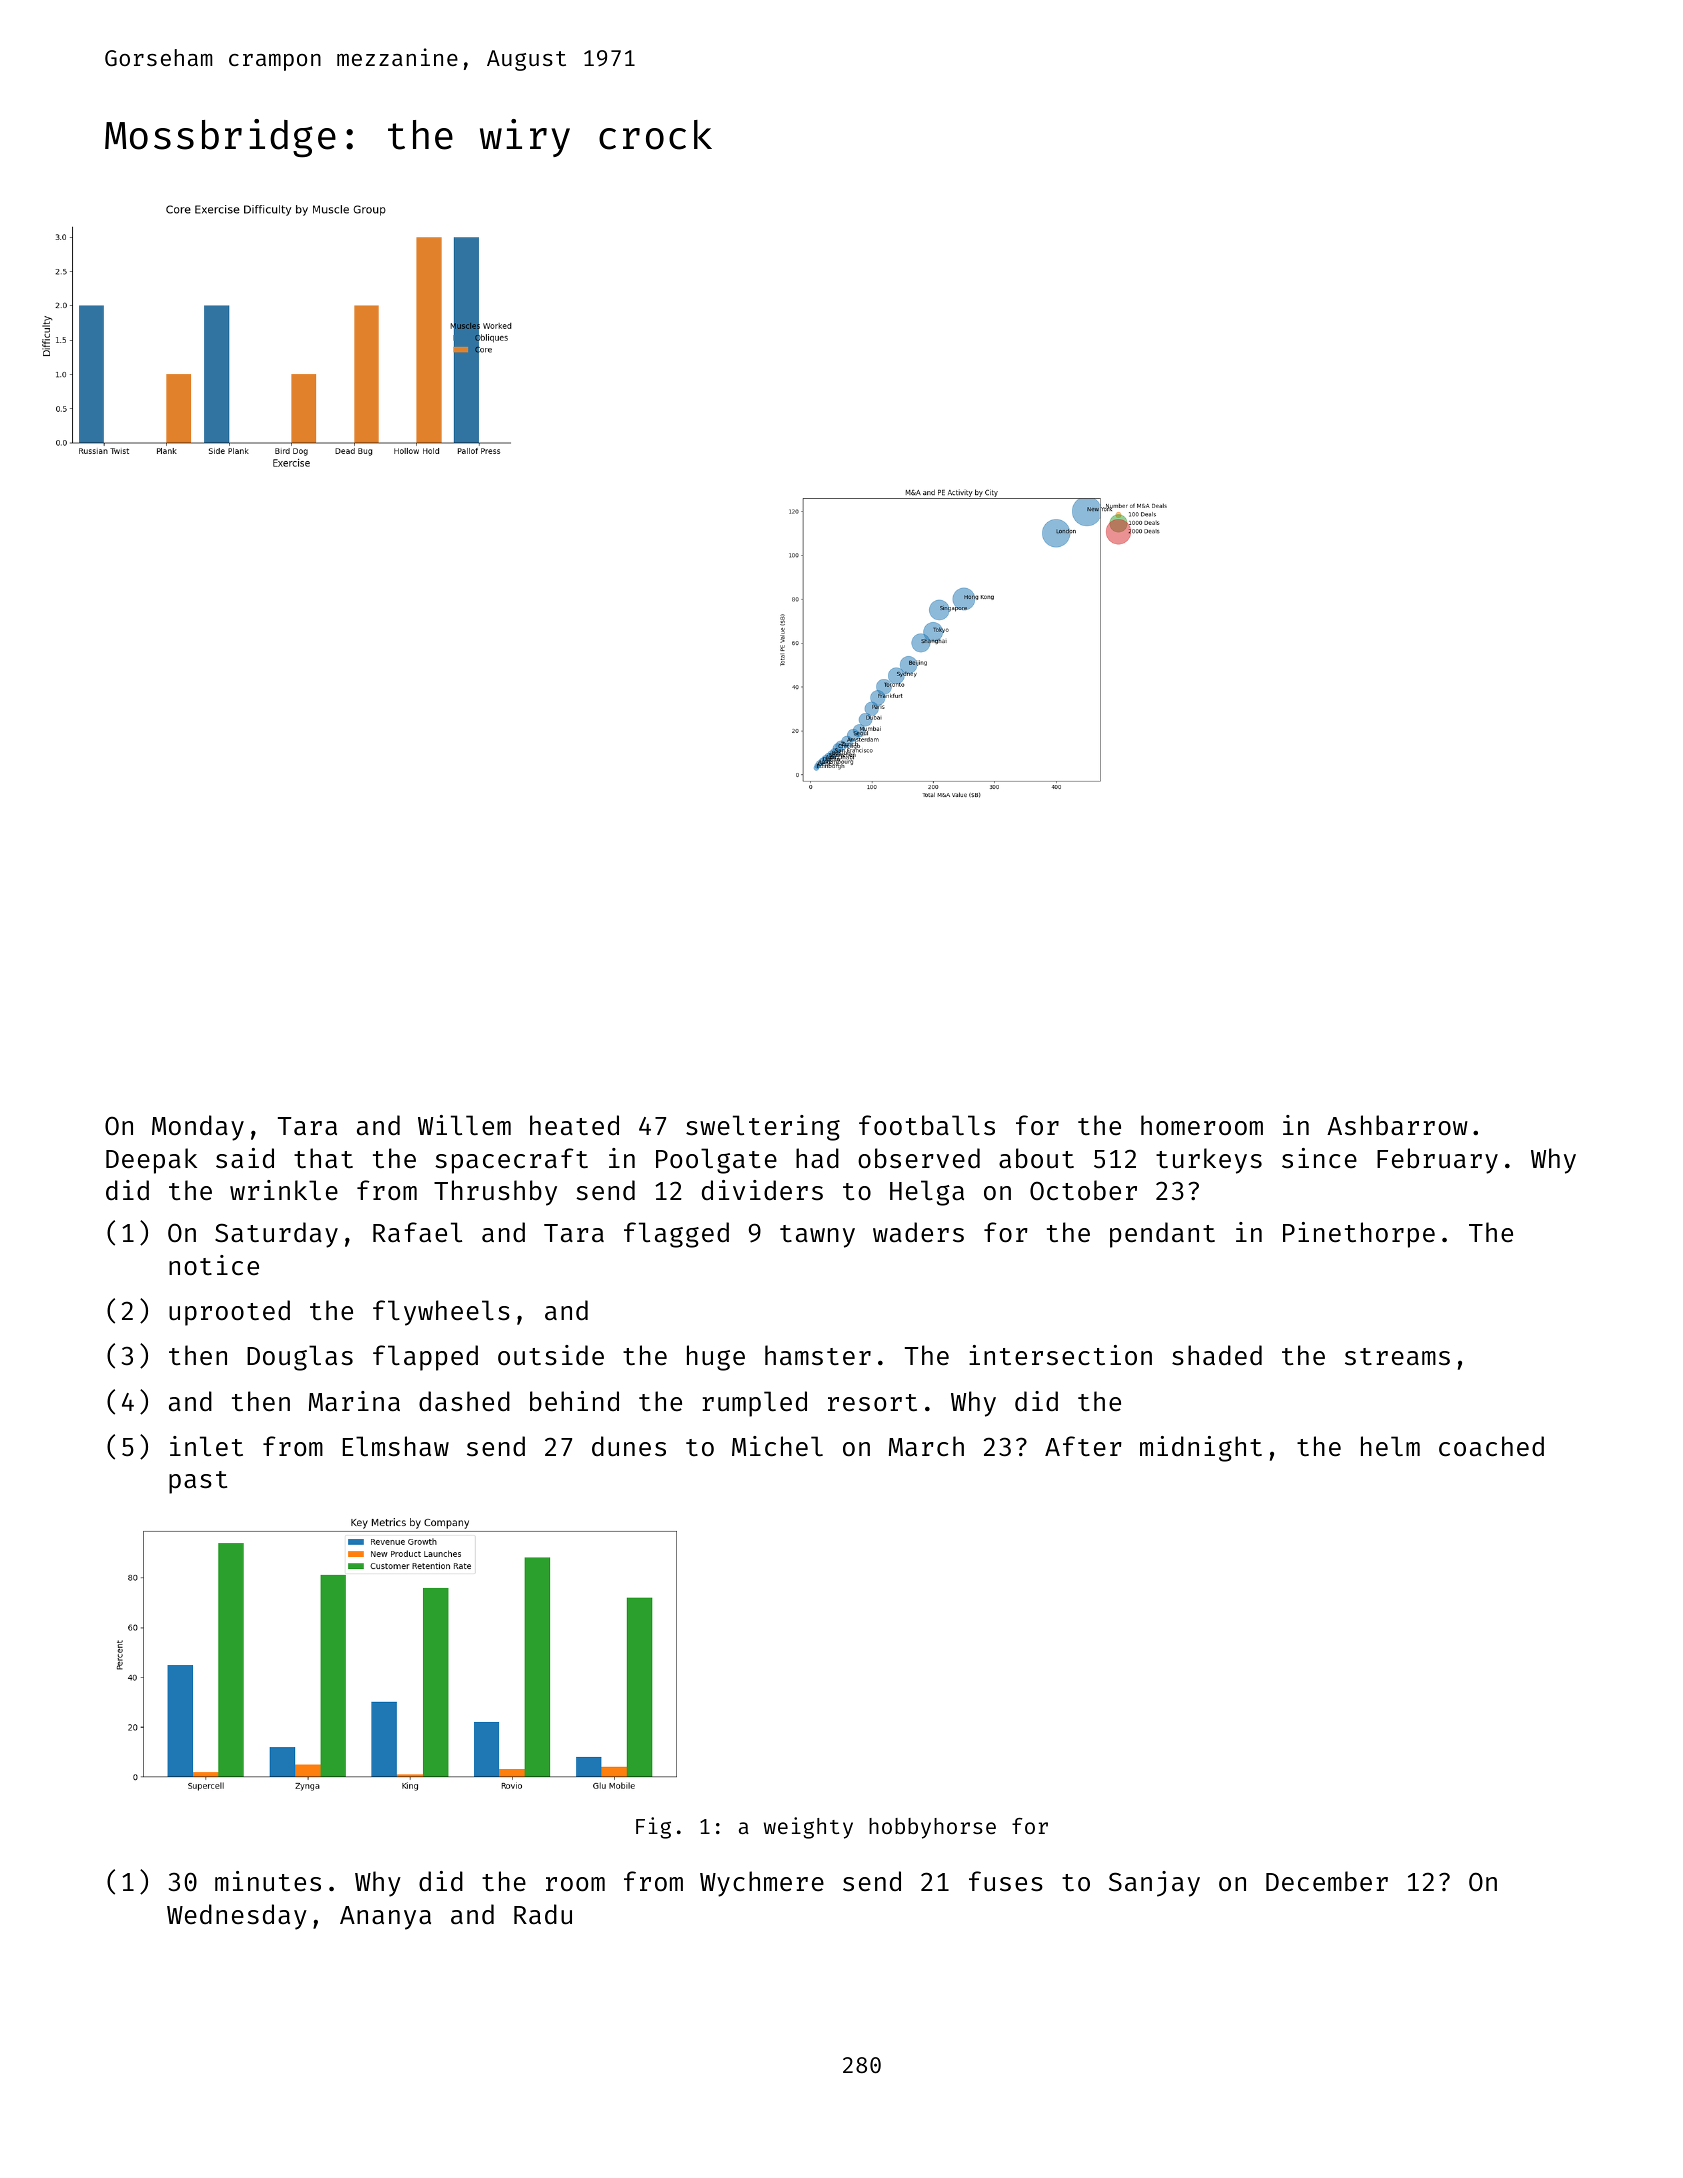  Describe the element at coordinates (1201, 1449) in the screenshot. I see `midnight` at that location.
